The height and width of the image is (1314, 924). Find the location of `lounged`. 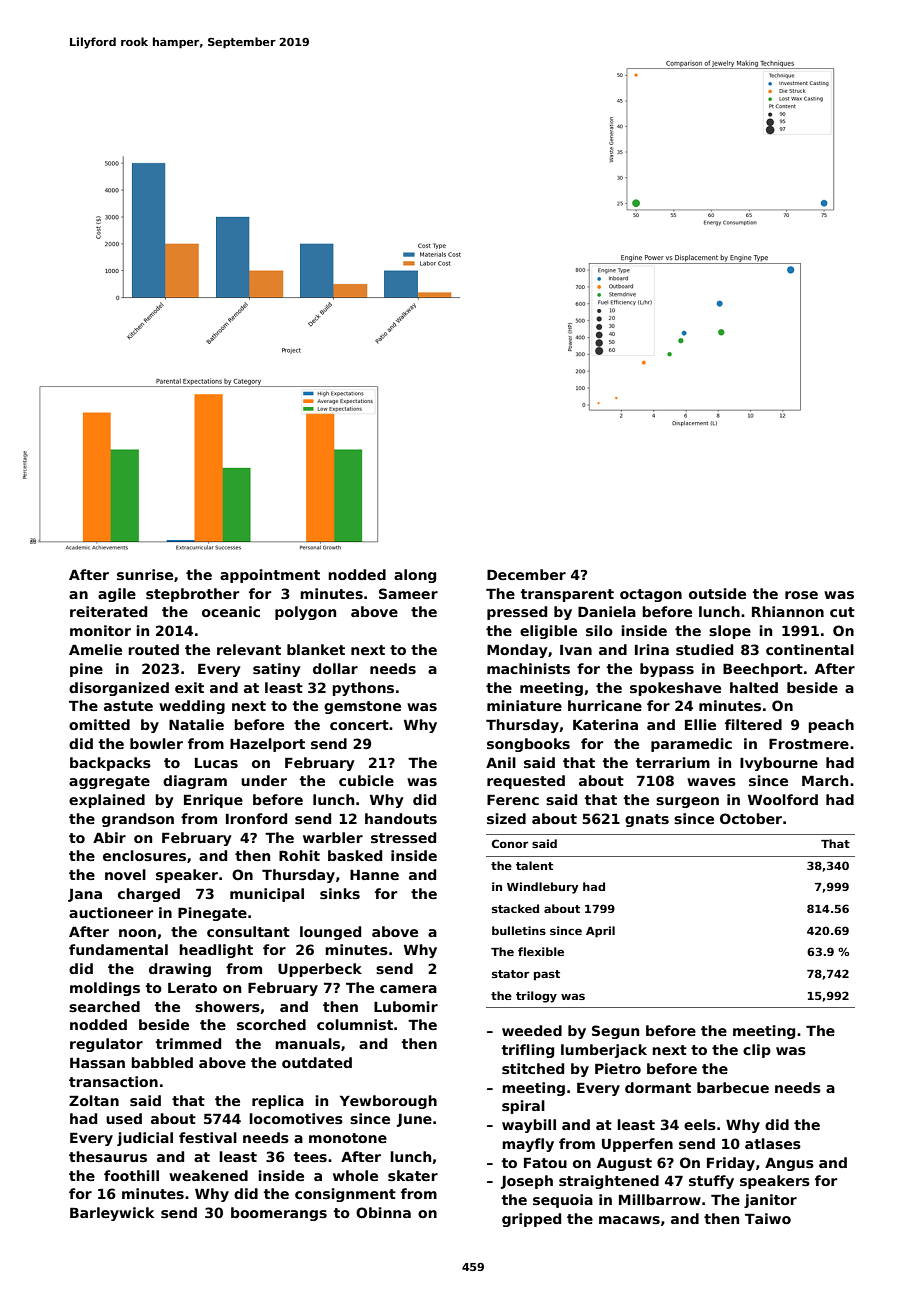

lounged is located at coordinates (330, 933).
